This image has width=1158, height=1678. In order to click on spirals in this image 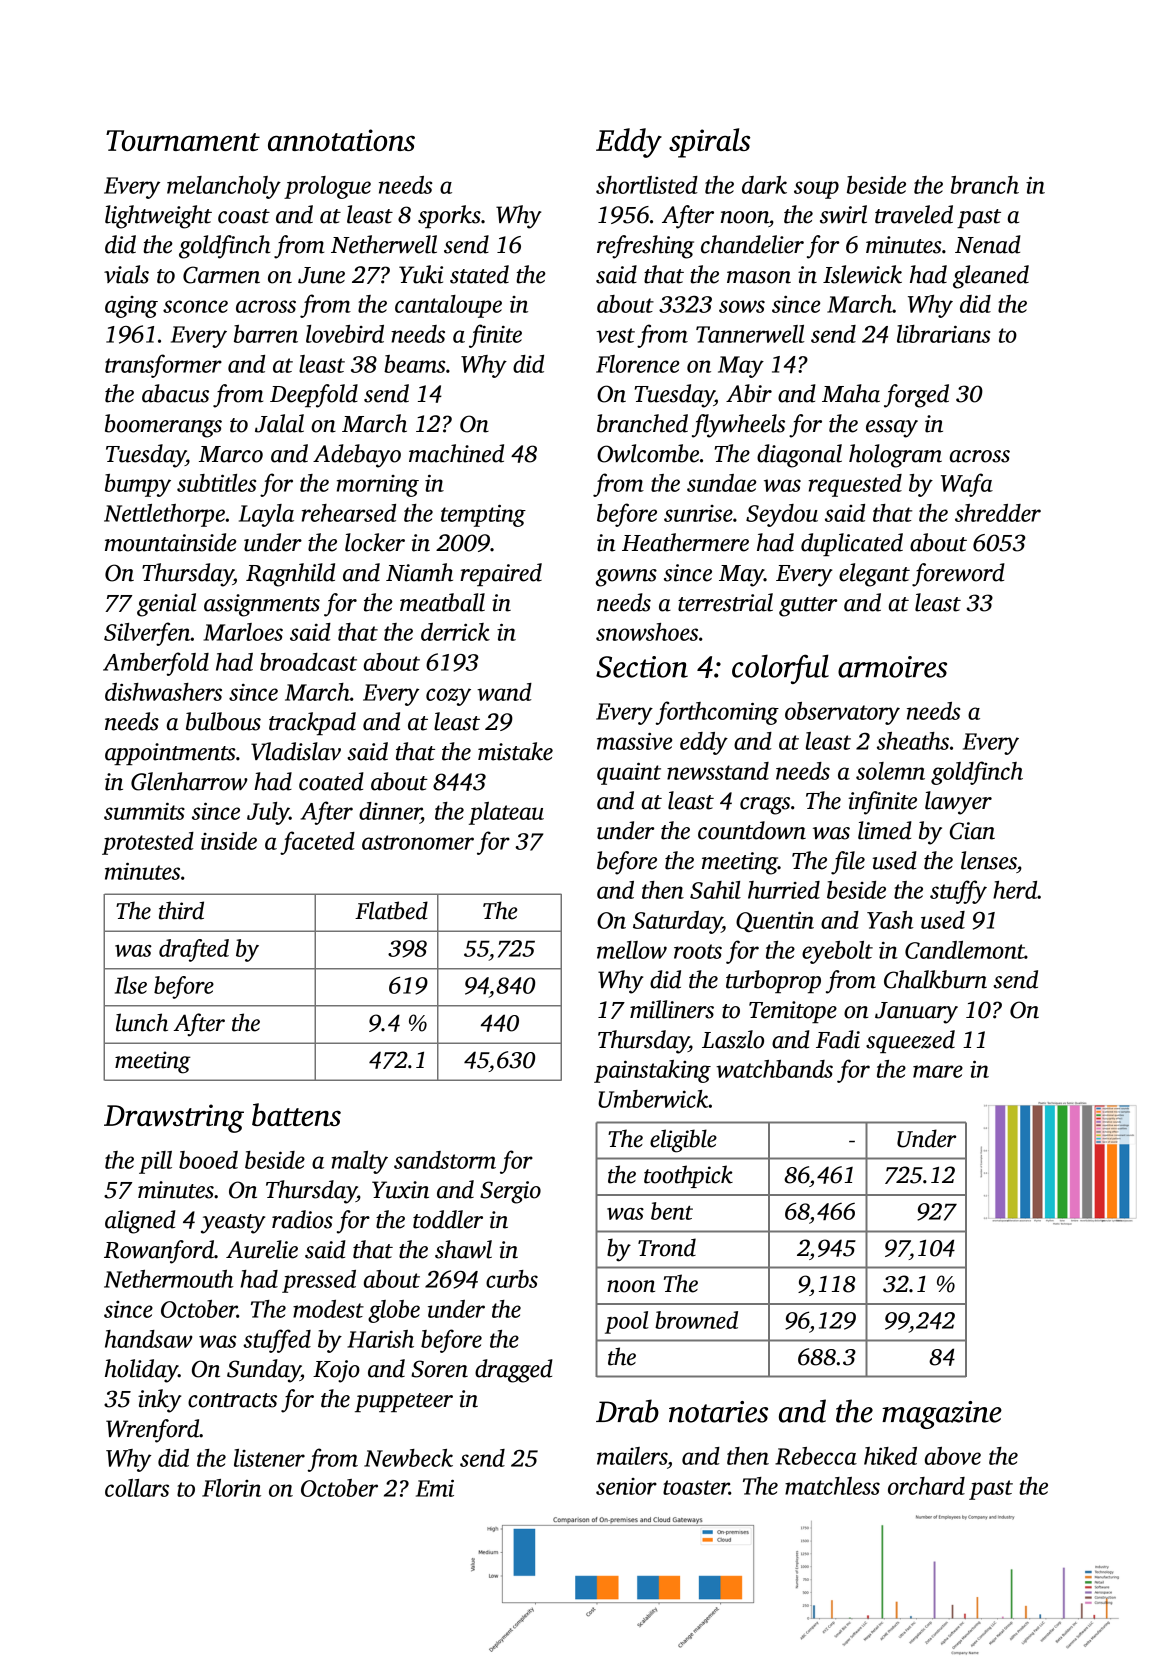, I will do `click(709, 143)`.
